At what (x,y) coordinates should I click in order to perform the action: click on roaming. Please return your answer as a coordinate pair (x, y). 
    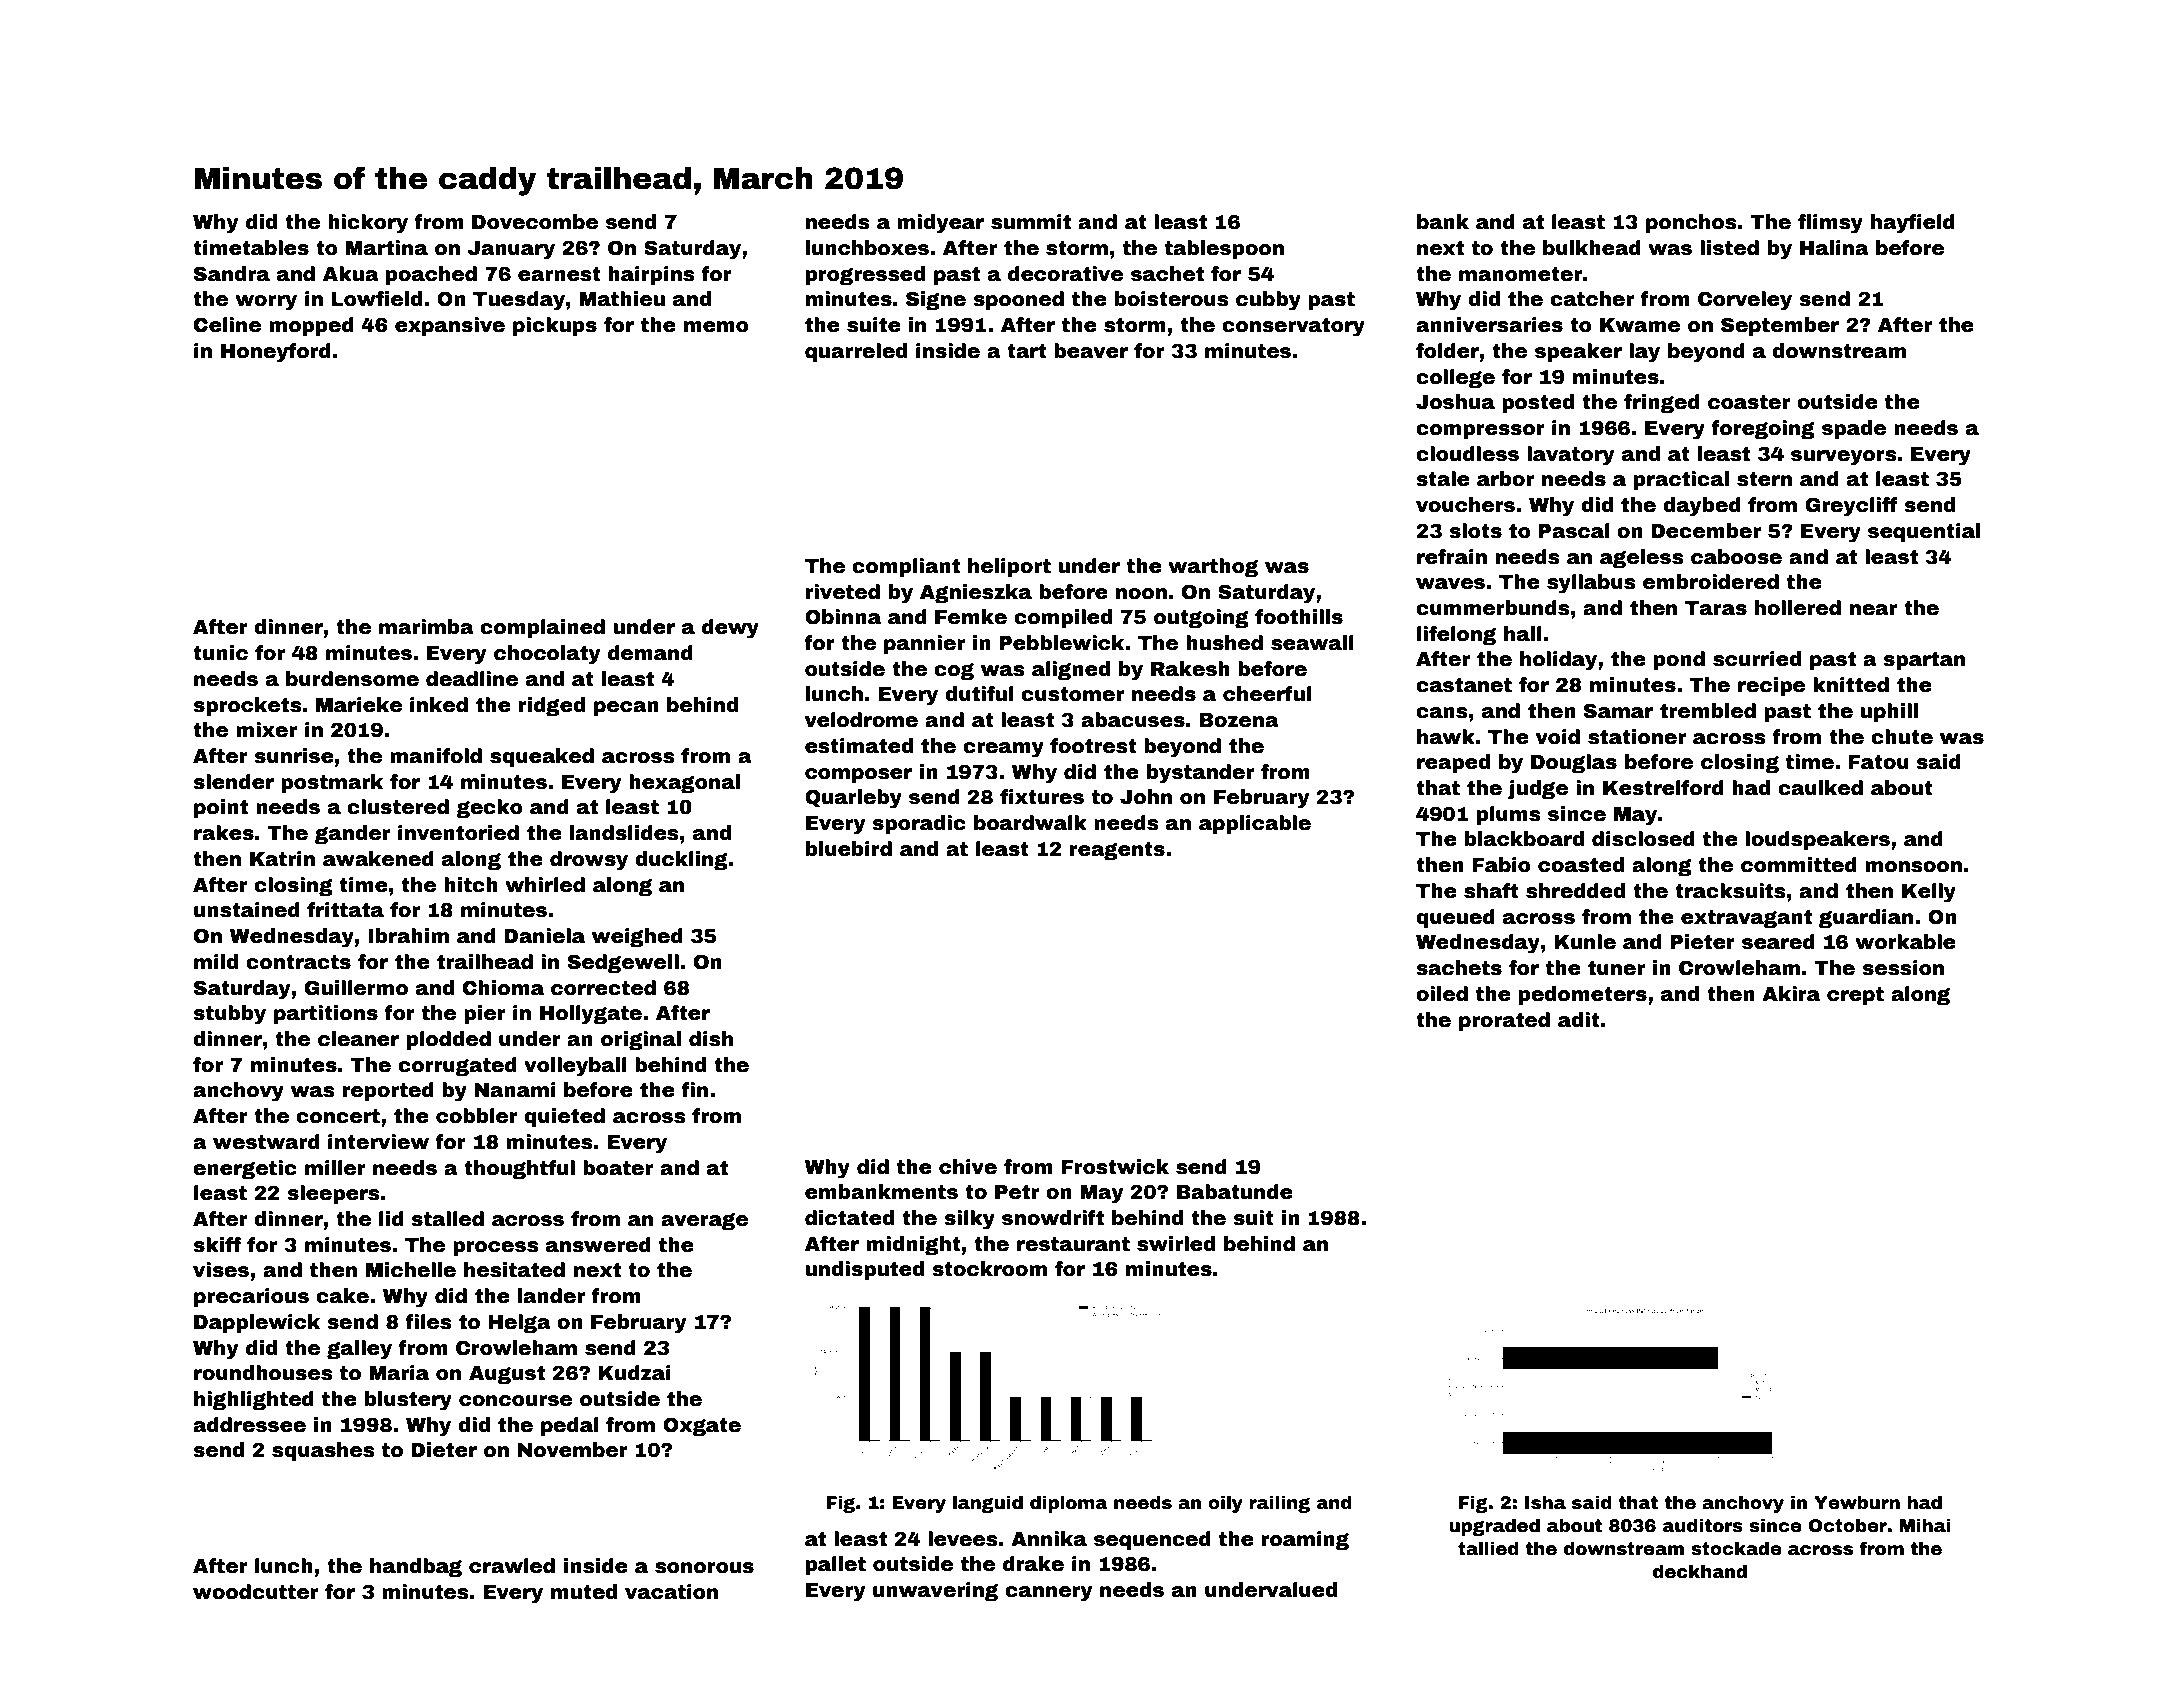
    Looking at the image, I should click on (1305, 1540).
